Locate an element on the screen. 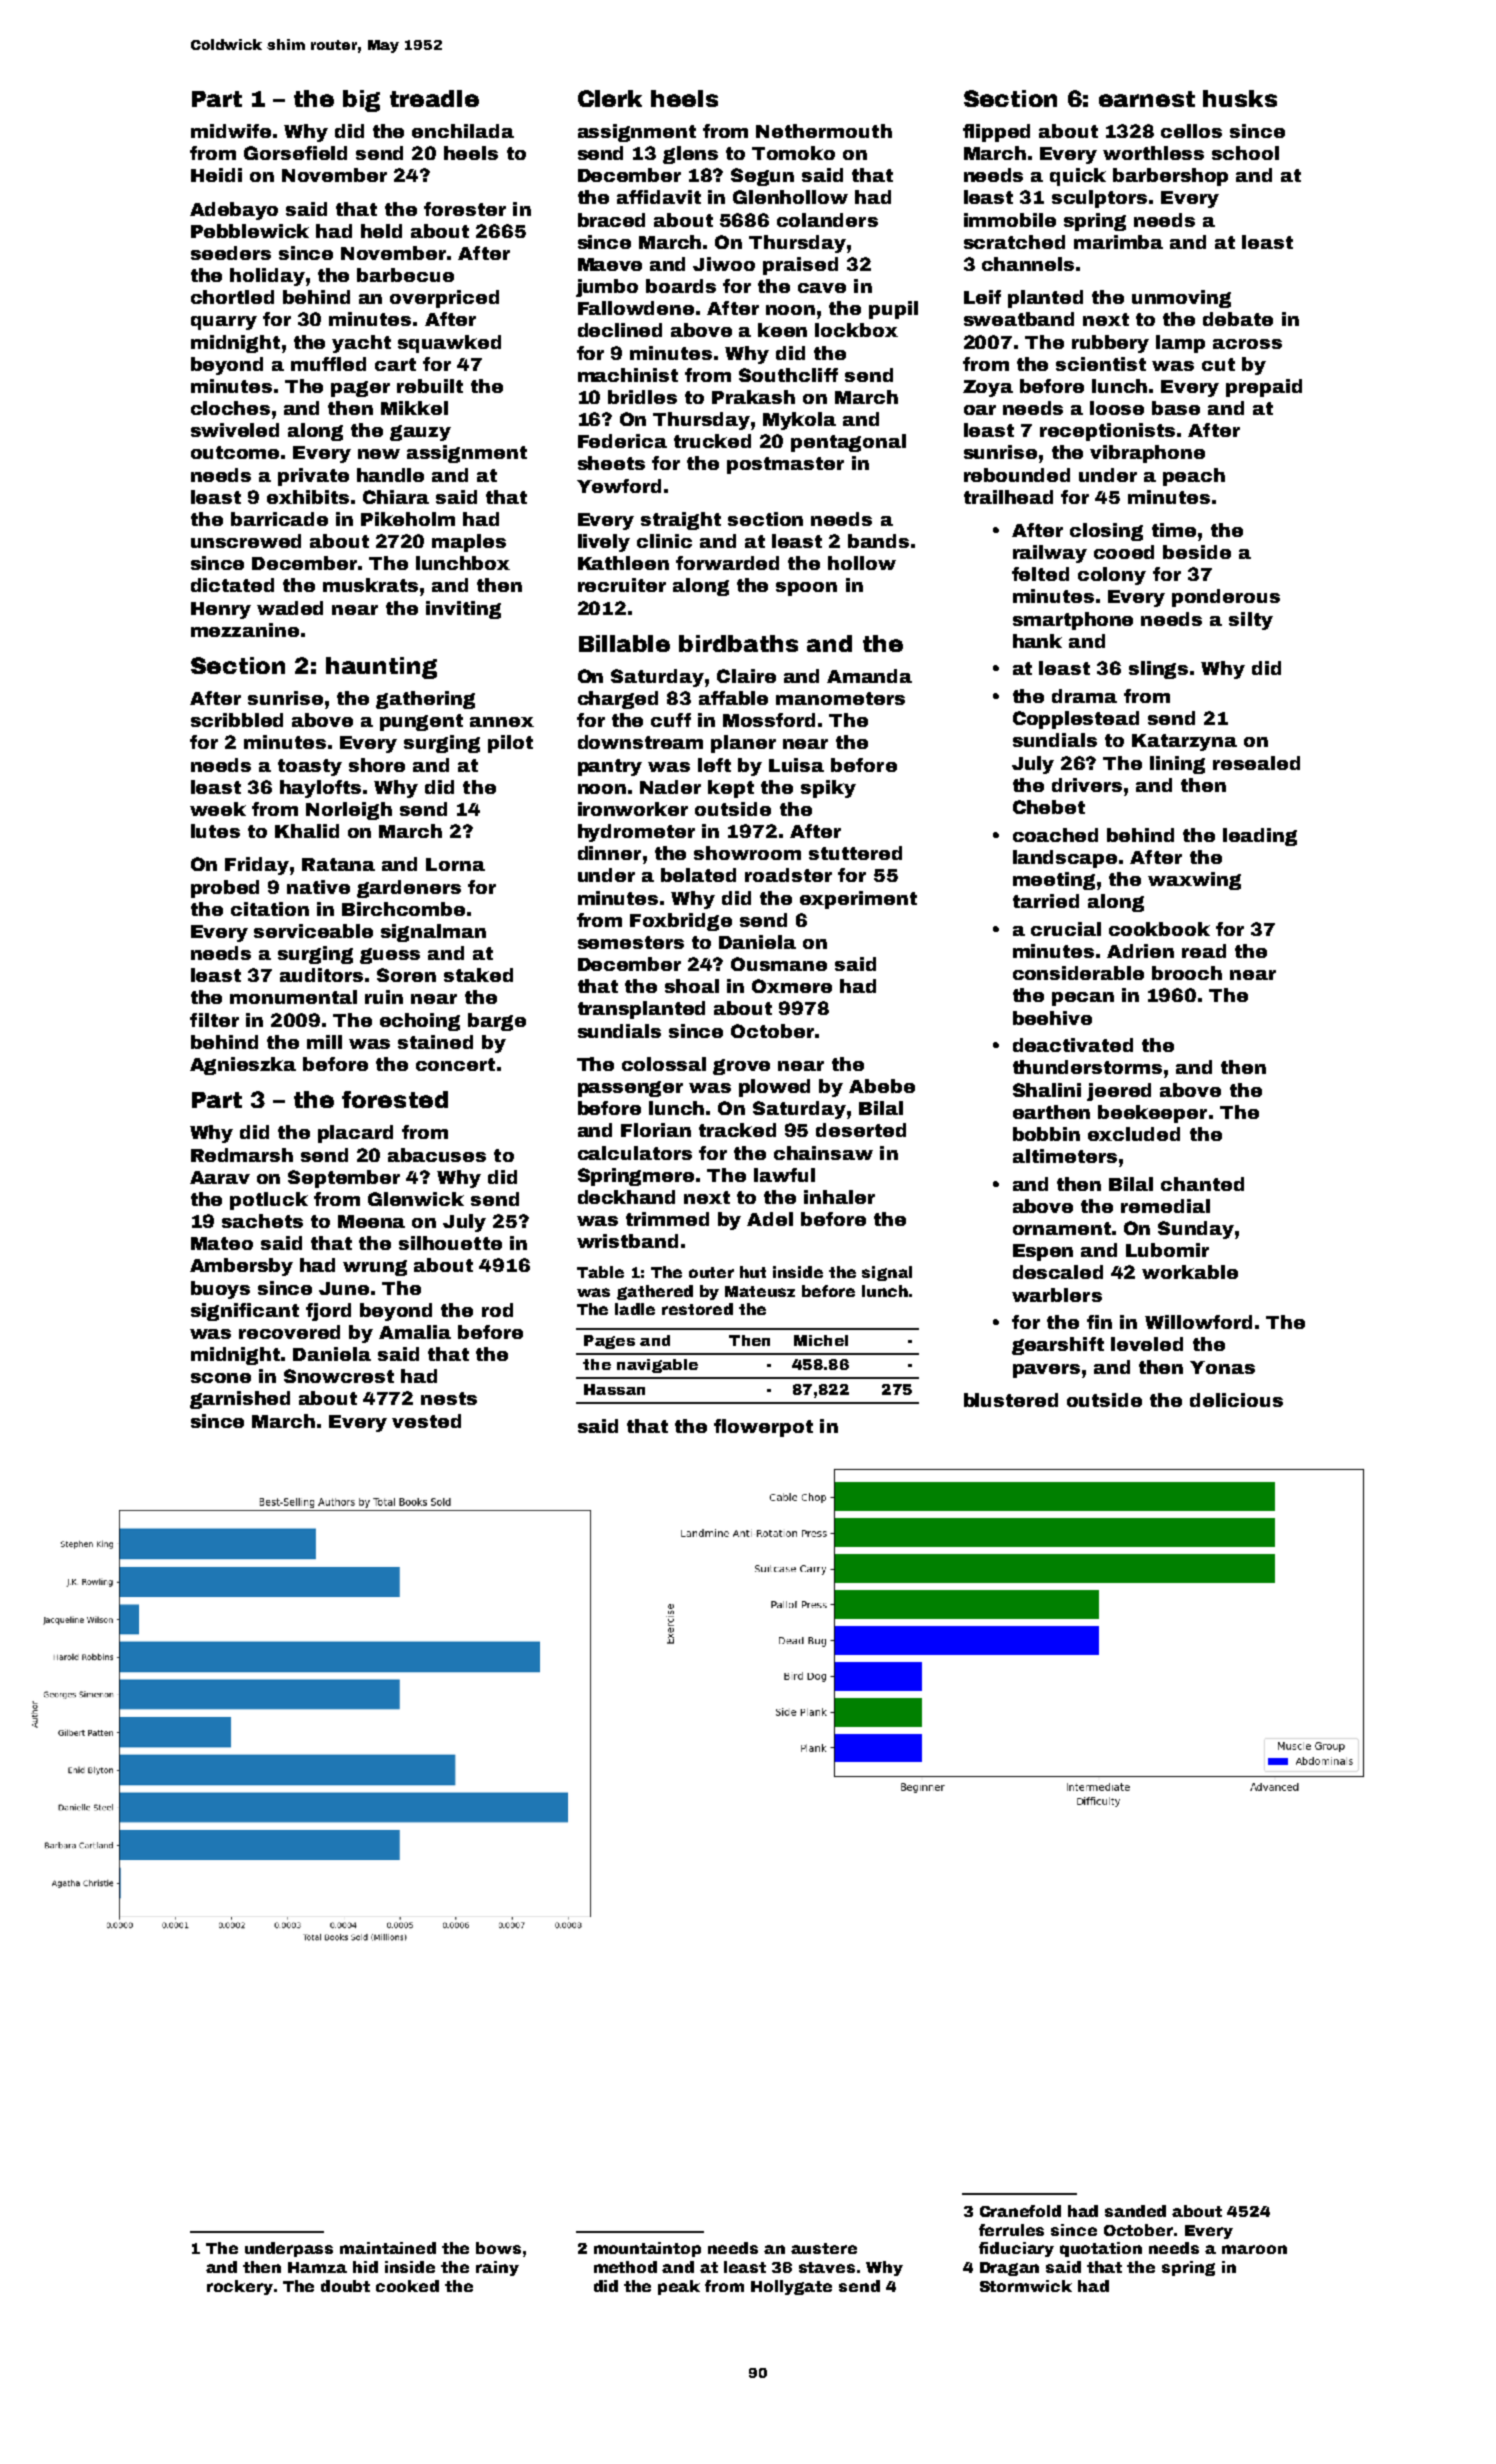 The height and width of the screenshot is (2464, 1496). silhouette is located at coordinates (450, 1243).
